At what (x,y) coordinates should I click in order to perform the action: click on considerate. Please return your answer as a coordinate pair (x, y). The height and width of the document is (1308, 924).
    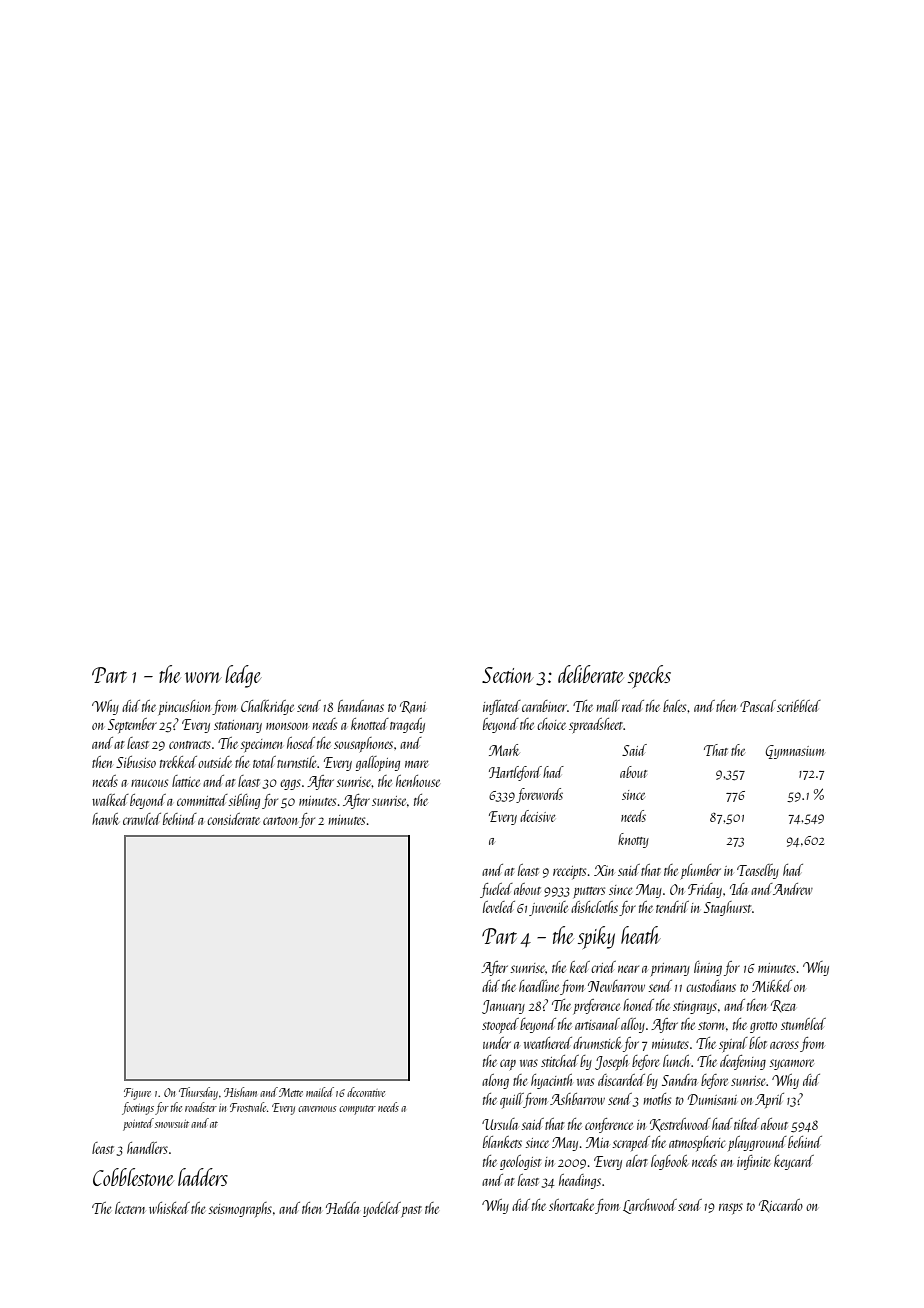
    Looking at the image, I should click on (233, 819).
